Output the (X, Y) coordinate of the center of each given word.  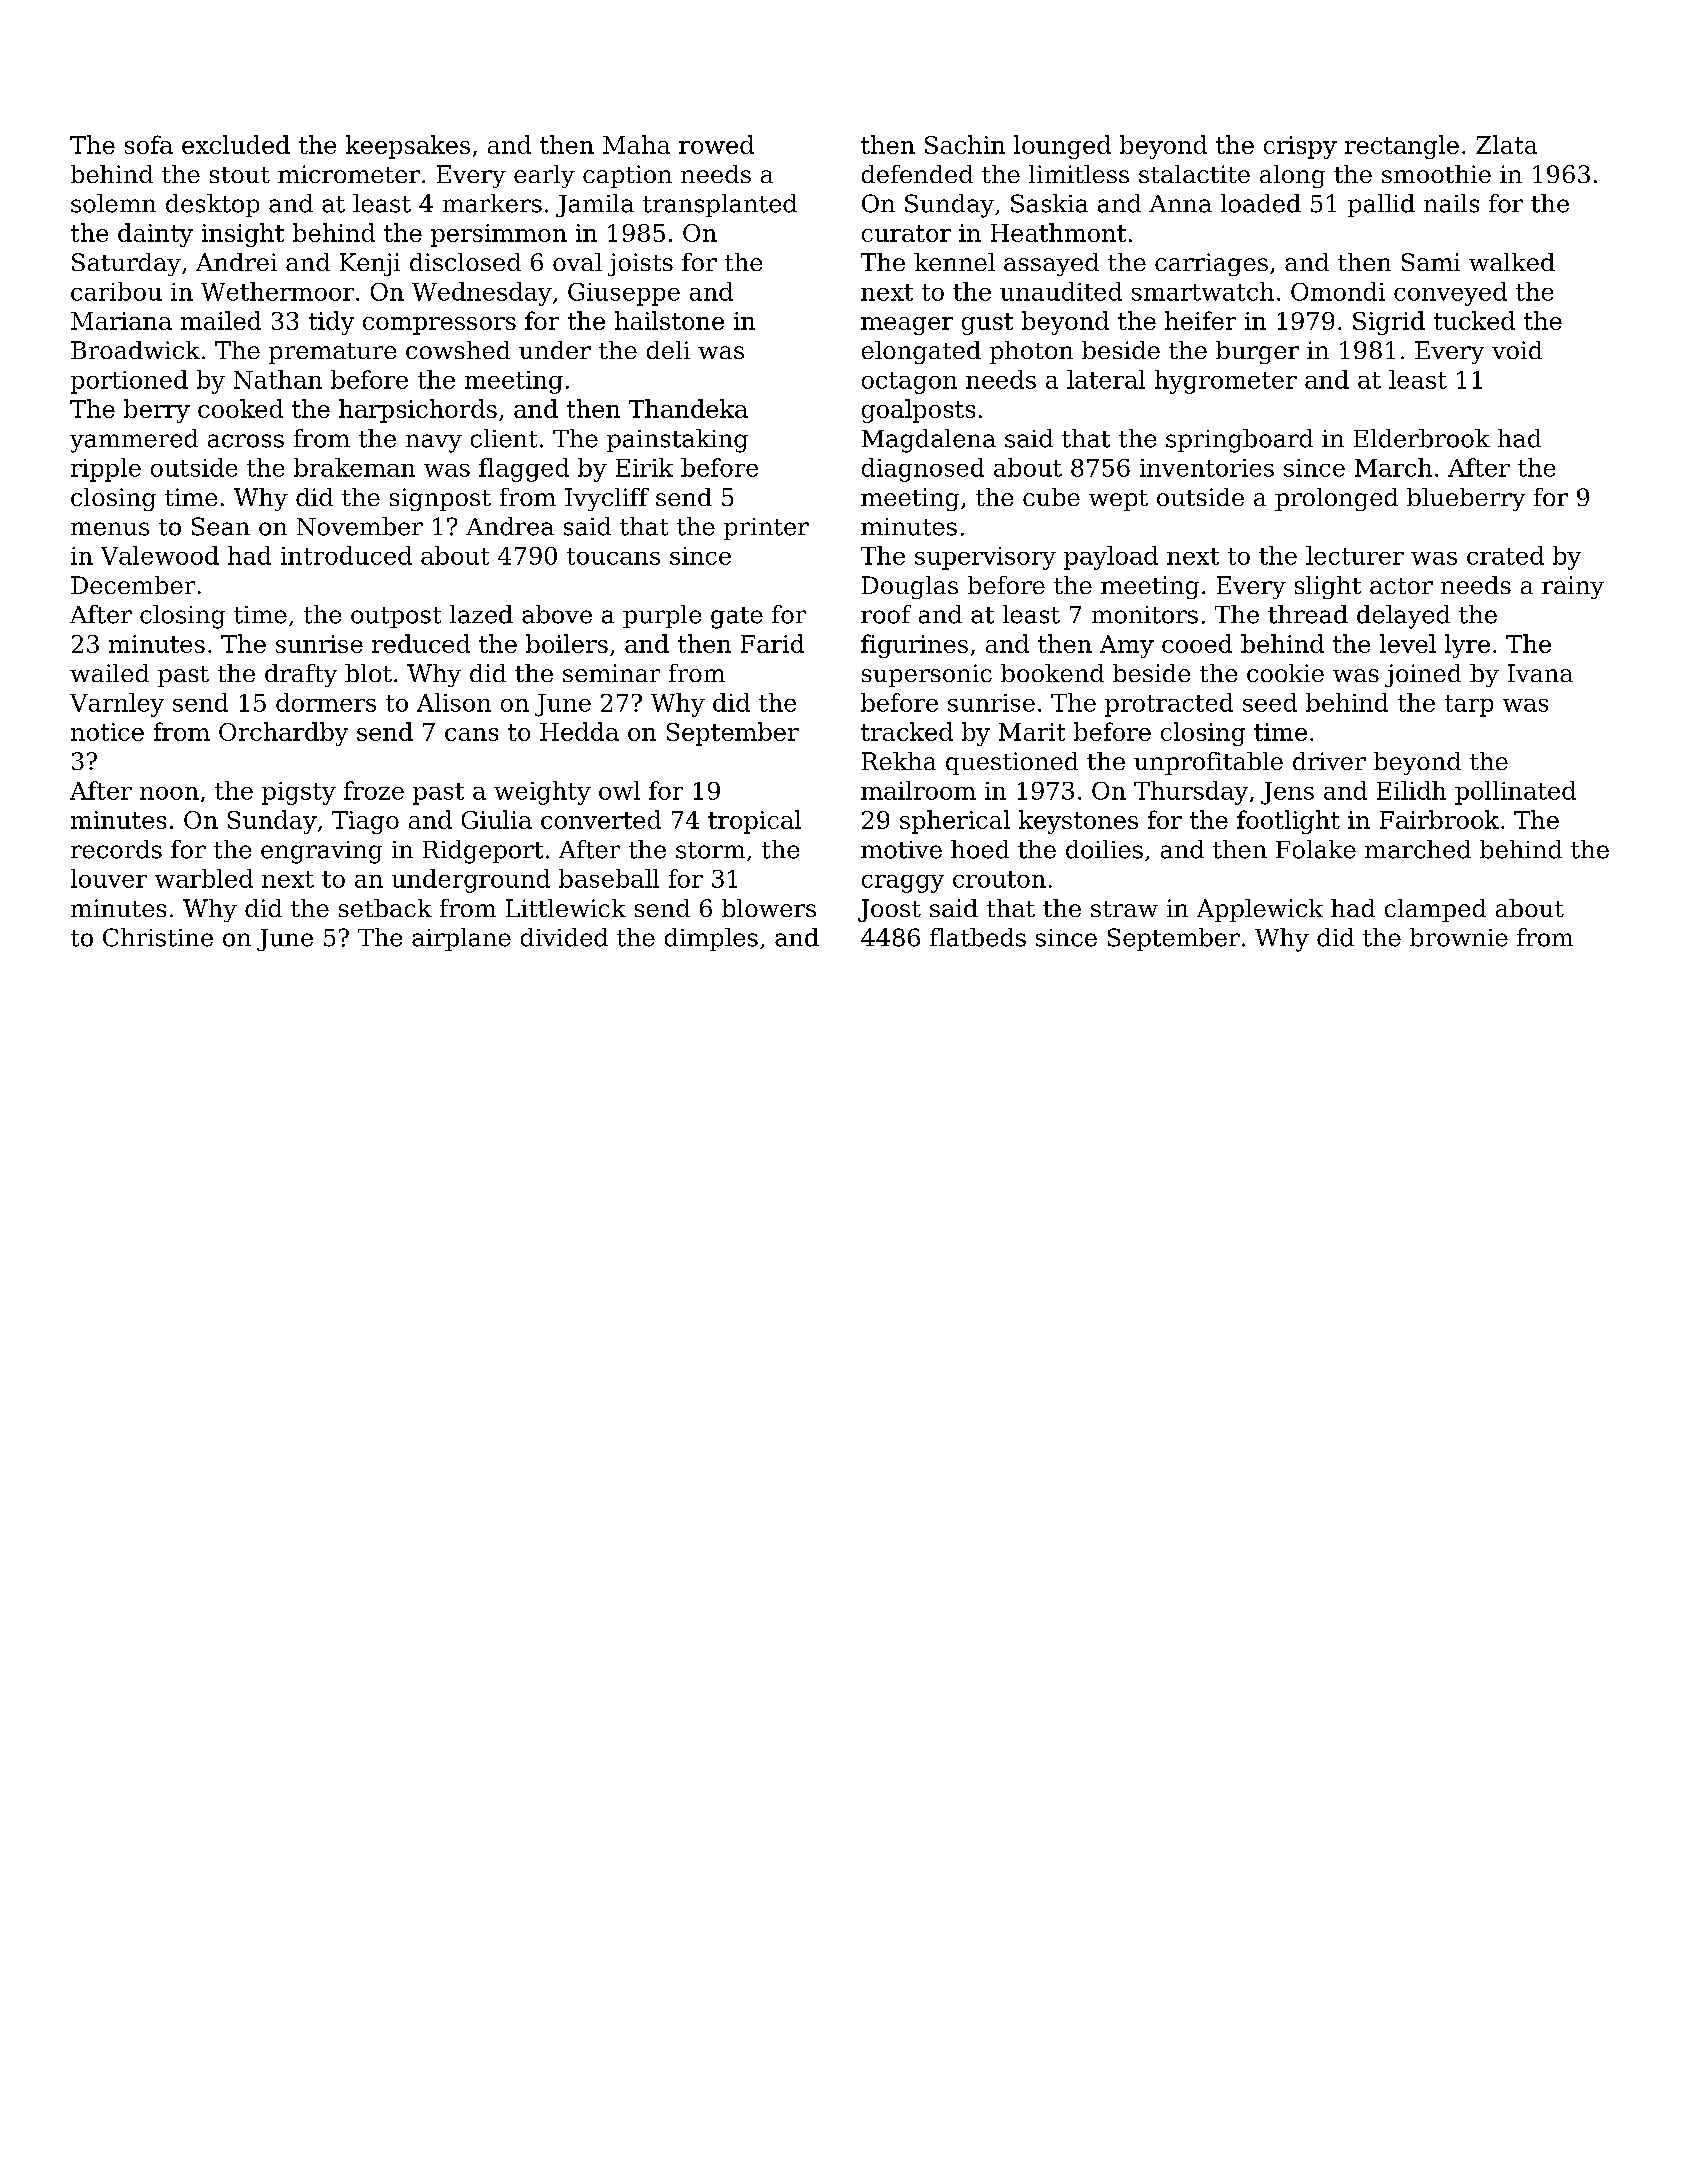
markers (492, 203)
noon (169, 793)
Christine (158, 937)
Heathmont (1058, 232)
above (557, 614)
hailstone (669, 320)
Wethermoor (277, 291)
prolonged (1336, 499)
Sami (1431, 262)
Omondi (1338, 291)
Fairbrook (1439, 819)
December (133, 585)
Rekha (899, 761)
